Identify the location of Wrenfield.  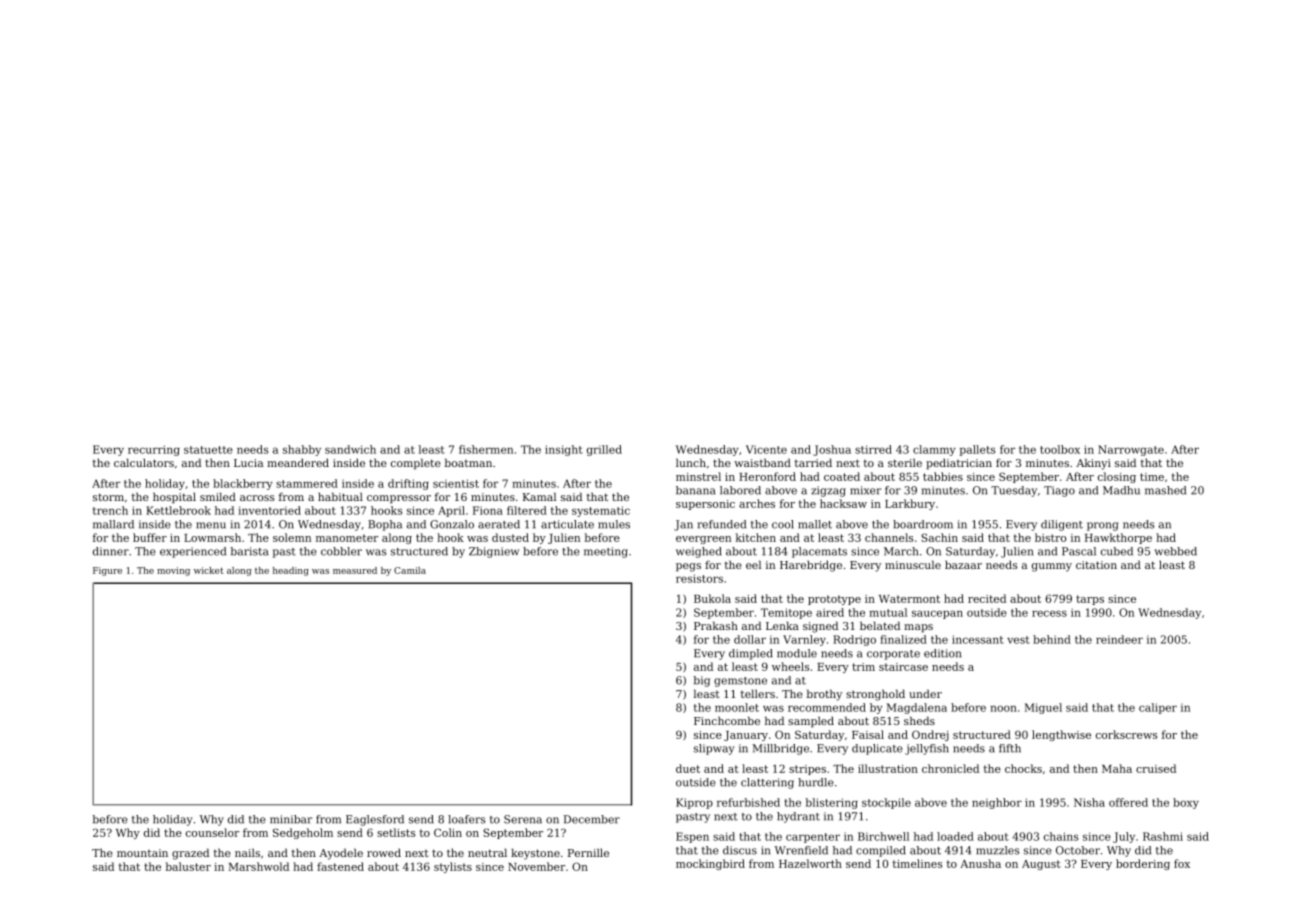
(801, 850).
